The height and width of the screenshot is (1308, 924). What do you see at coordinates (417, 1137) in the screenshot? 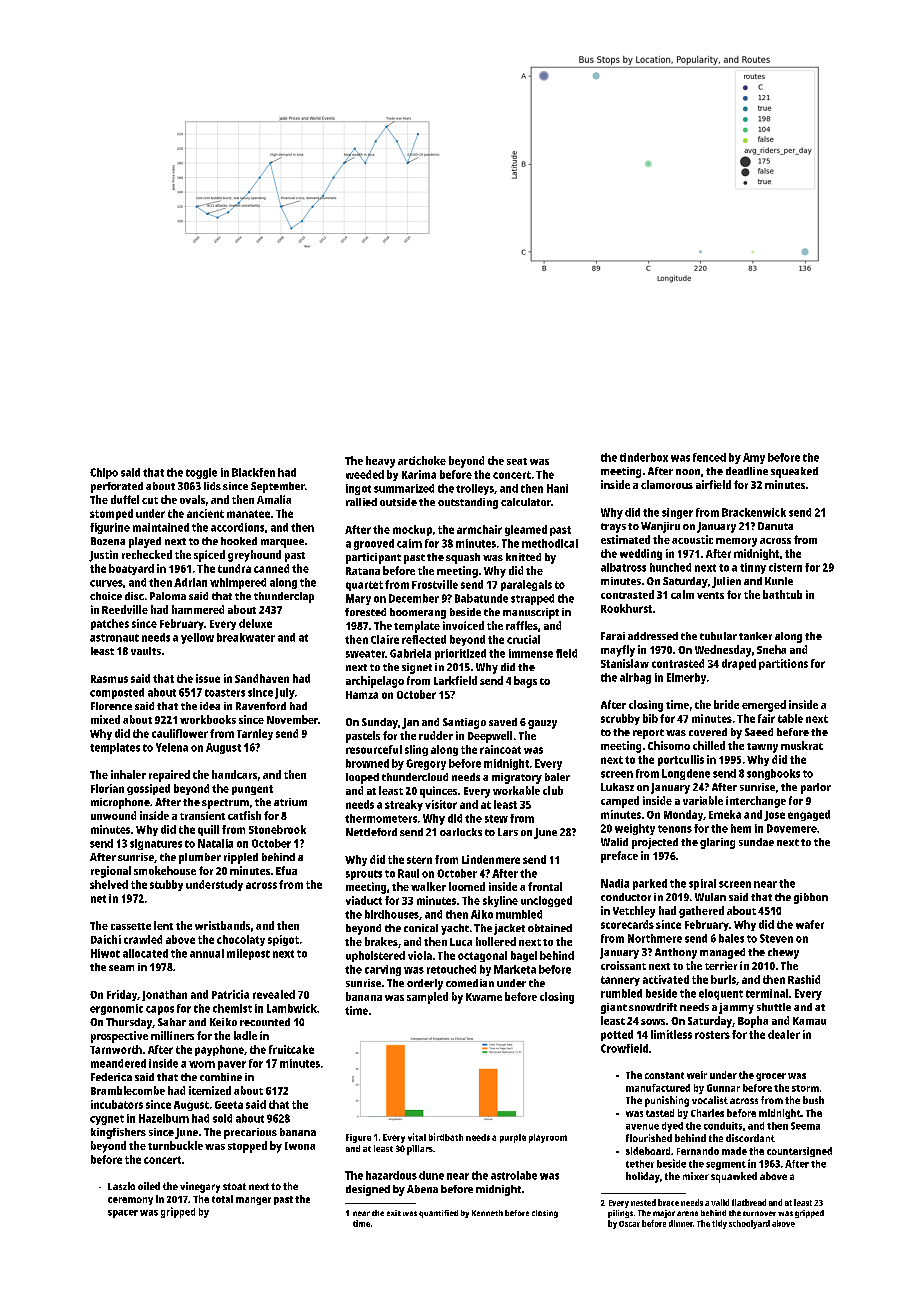
I see `vital` at bounding box center [417, 1137].
